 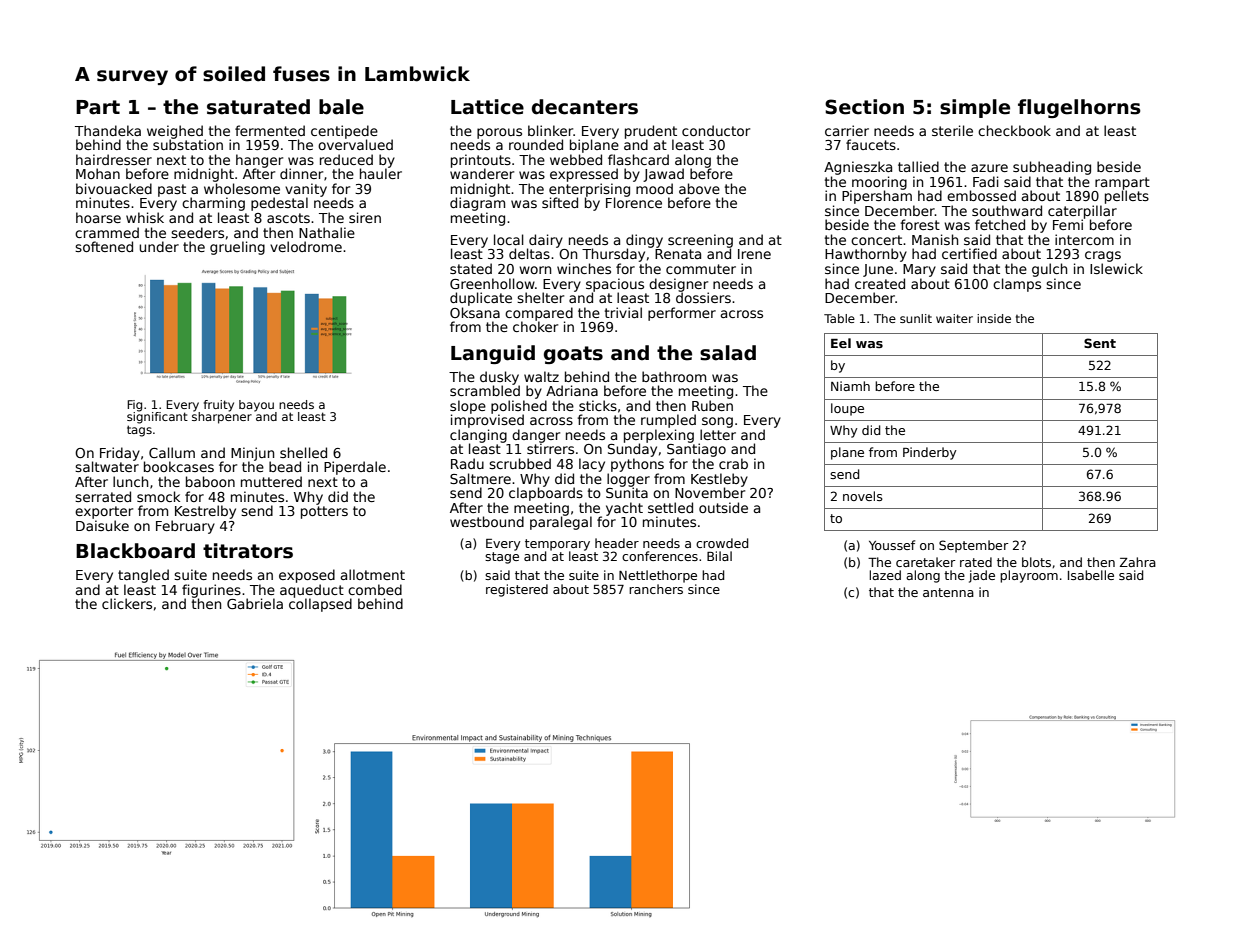 What do you see at coordinates (728, 353) in the screenshot?
I see `salad` at bounding box center [728, 353].
